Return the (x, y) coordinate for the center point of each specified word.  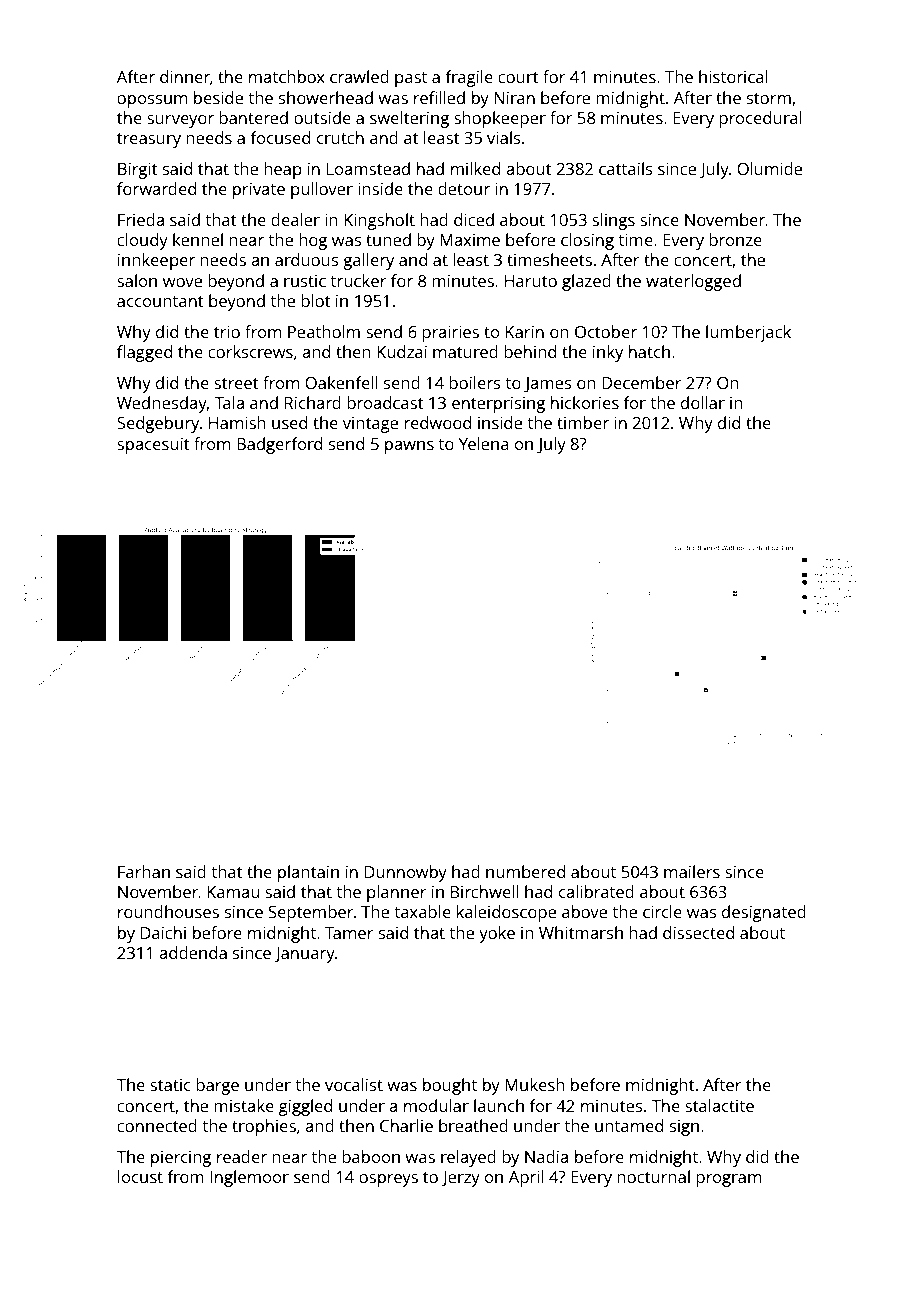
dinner (185, 76)
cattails (626, 168)
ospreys (388, 1180)
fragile (469, 78)
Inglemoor (250, 1178)
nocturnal (653, 1176)
